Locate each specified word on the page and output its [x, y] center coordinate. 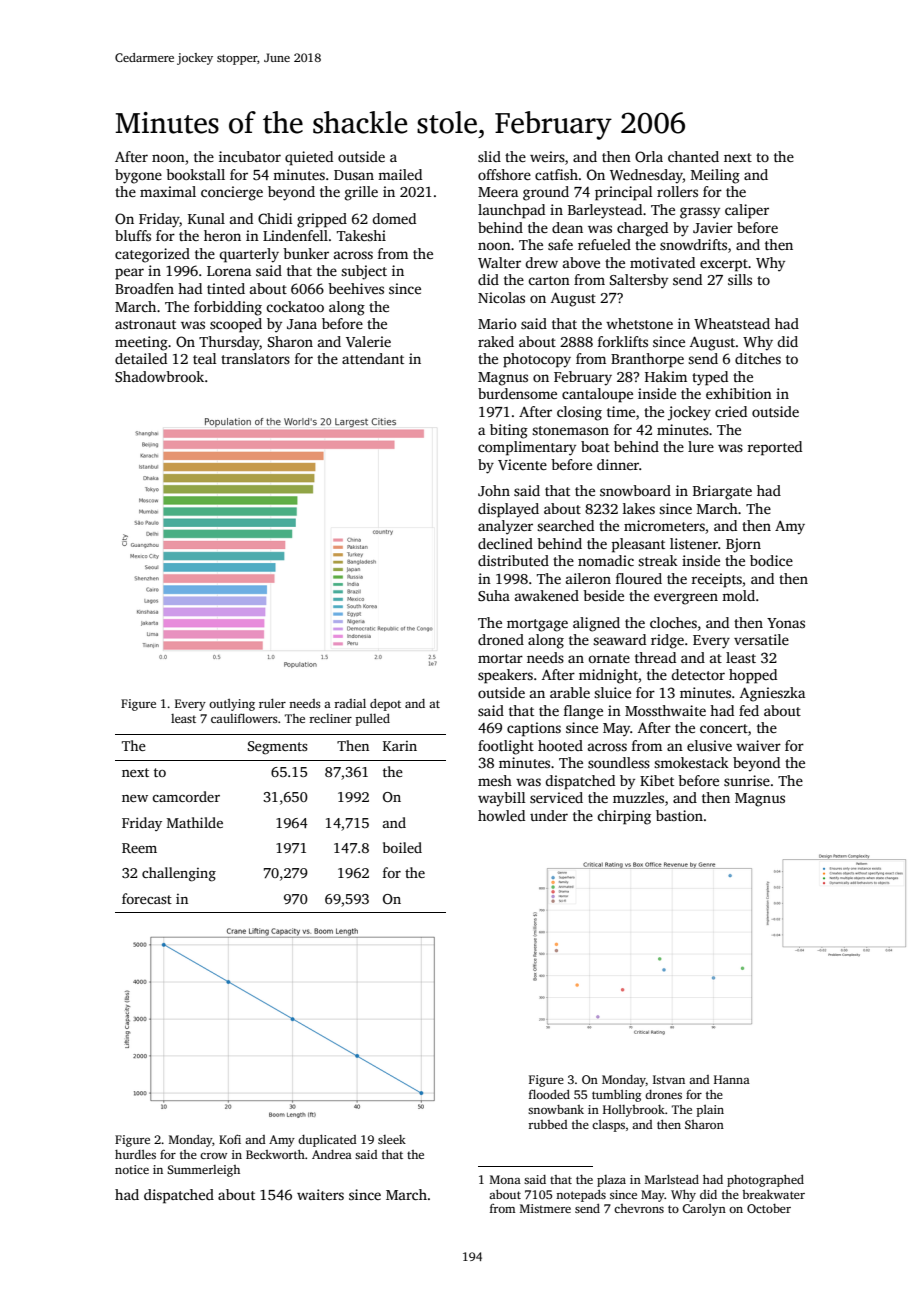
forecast [147, 898]
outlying [232, 705]
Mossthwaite [665, 710]
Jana [302, 324]
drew [541, 262]
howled [501, 815]
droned [501, 639]
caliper [747, 211]
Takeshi [361, 235]
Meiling [715, 176]
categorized [152, 255]
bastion [679, 815]
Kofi [230, 1139]
